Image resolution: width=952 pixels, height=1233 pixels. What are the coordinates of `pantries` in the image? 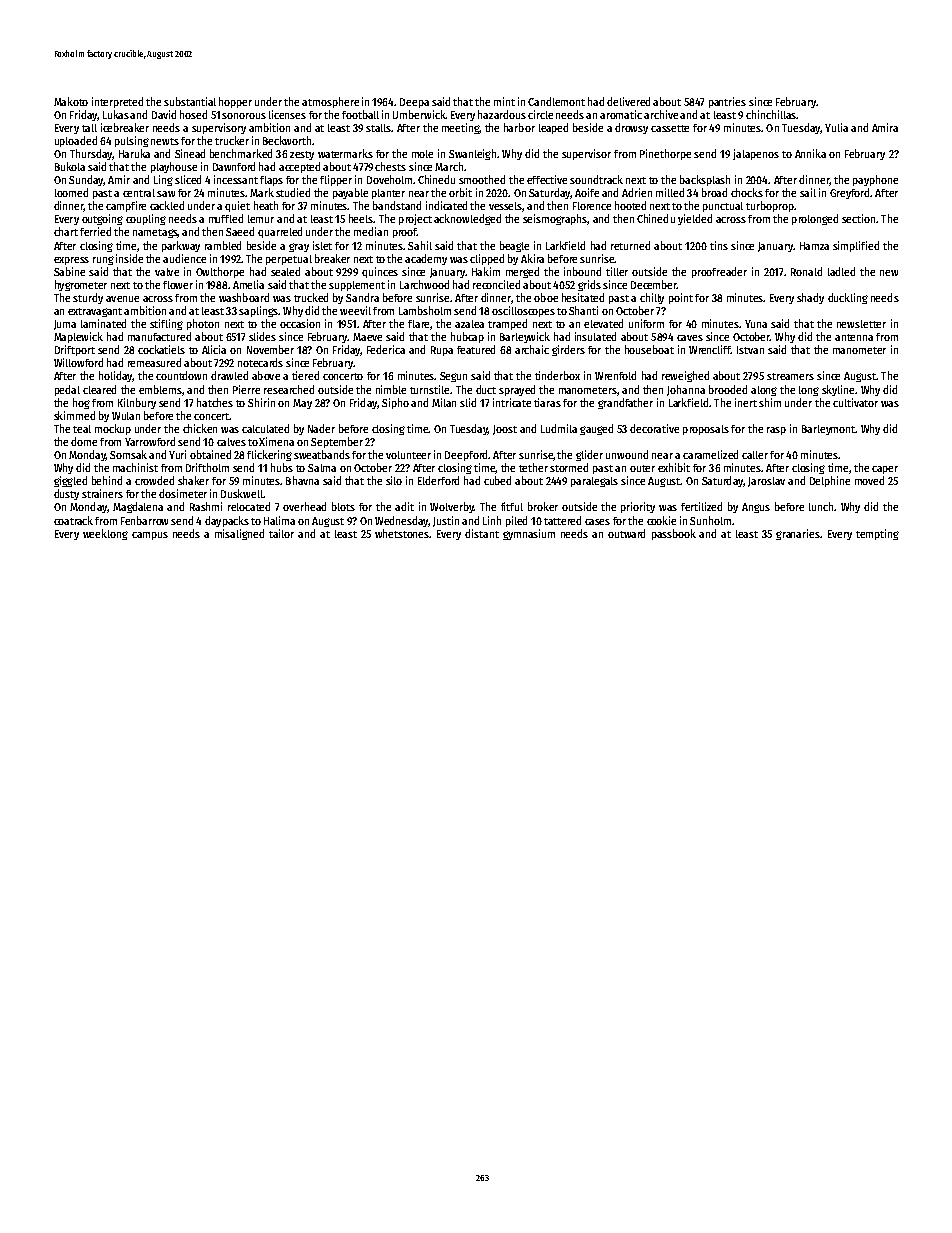 It's located at (727, 102).
